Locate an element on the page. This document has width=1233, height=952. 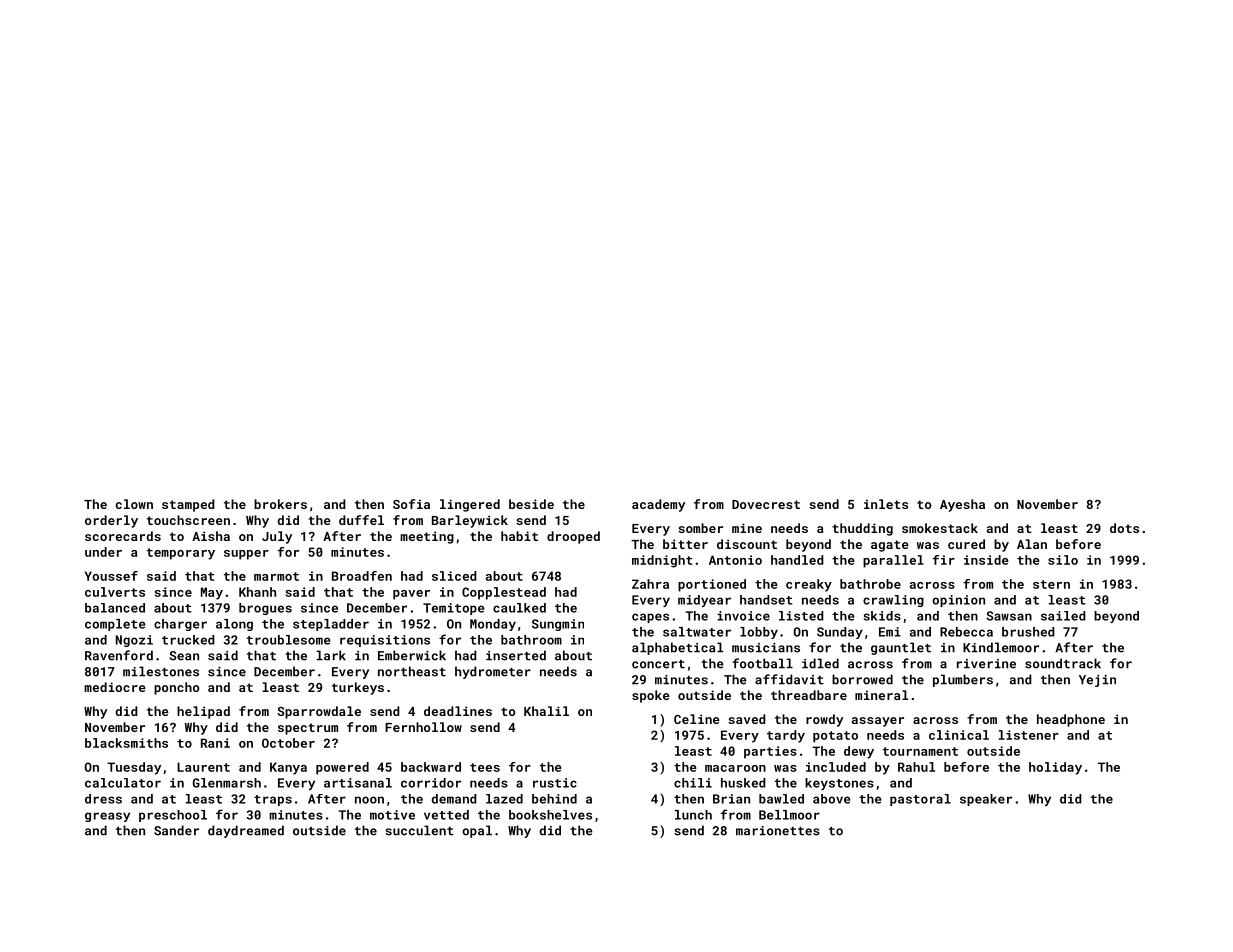
portioned is located at coordinates (712, 585).
